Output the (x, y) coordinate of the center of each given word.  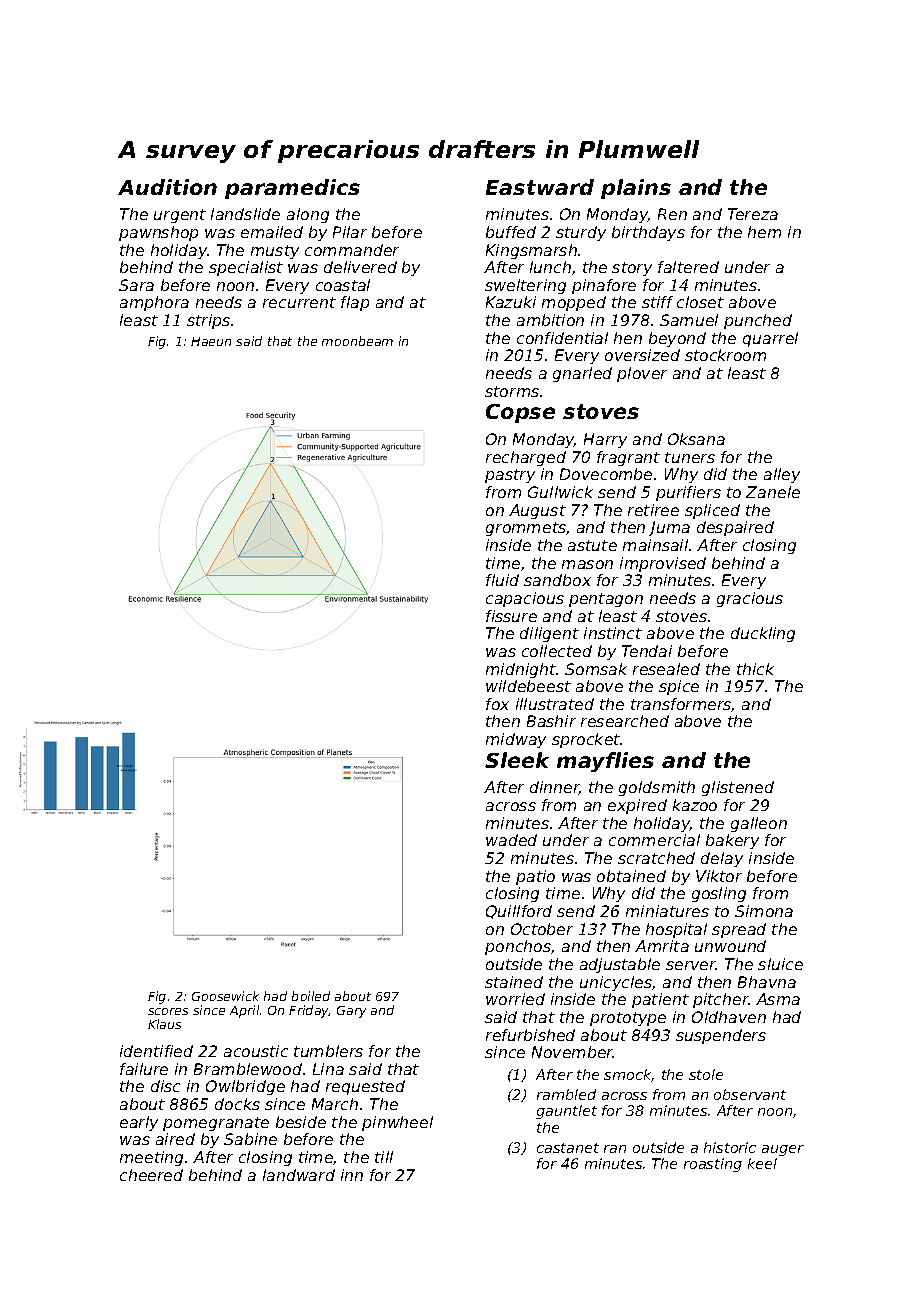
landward (299, 1175)
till (384, 1157)
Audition (167, 187)
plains (636, 189)
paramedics (292, 189)
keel (762, 1163)
